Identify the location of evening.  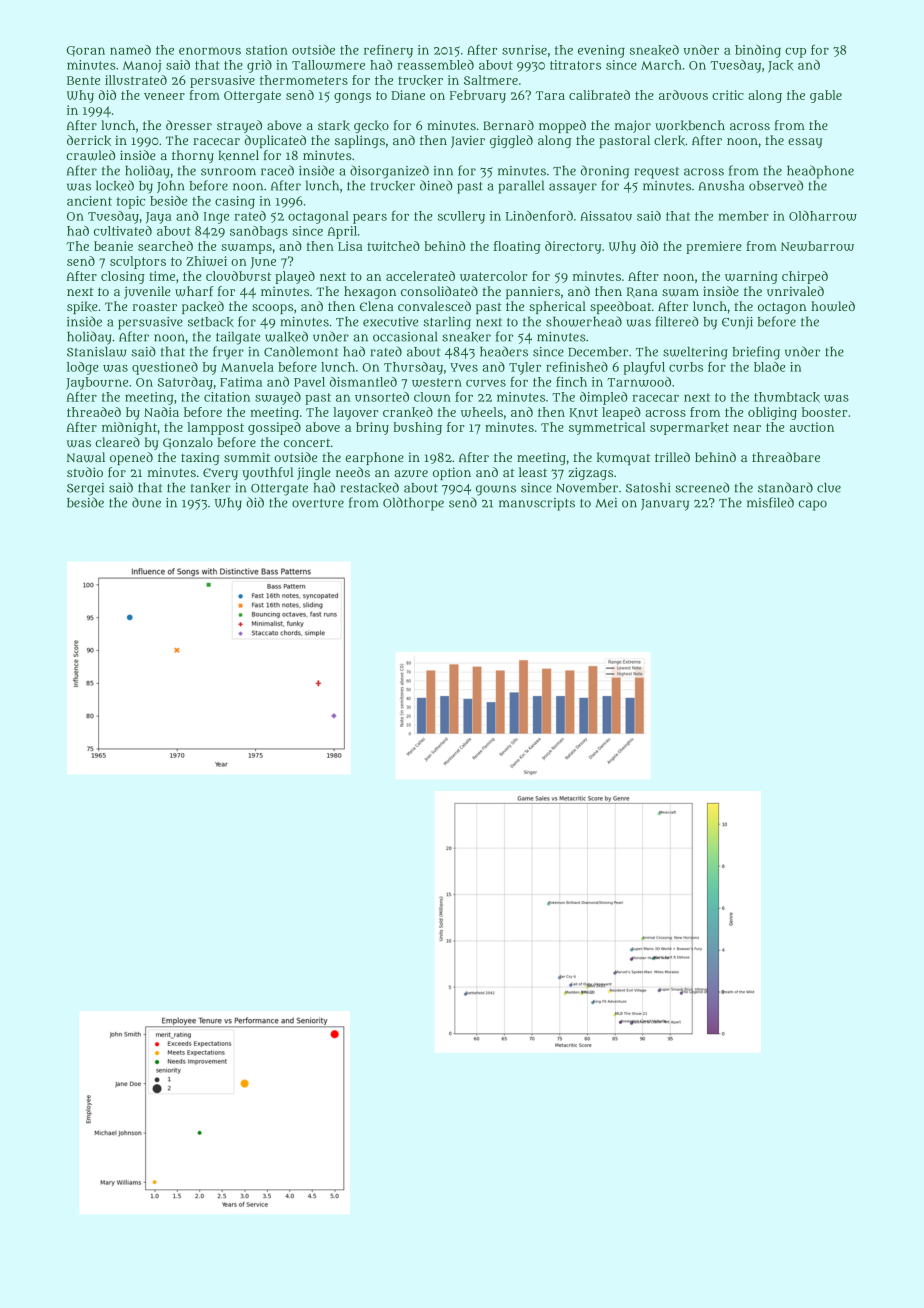
(601, 51).
